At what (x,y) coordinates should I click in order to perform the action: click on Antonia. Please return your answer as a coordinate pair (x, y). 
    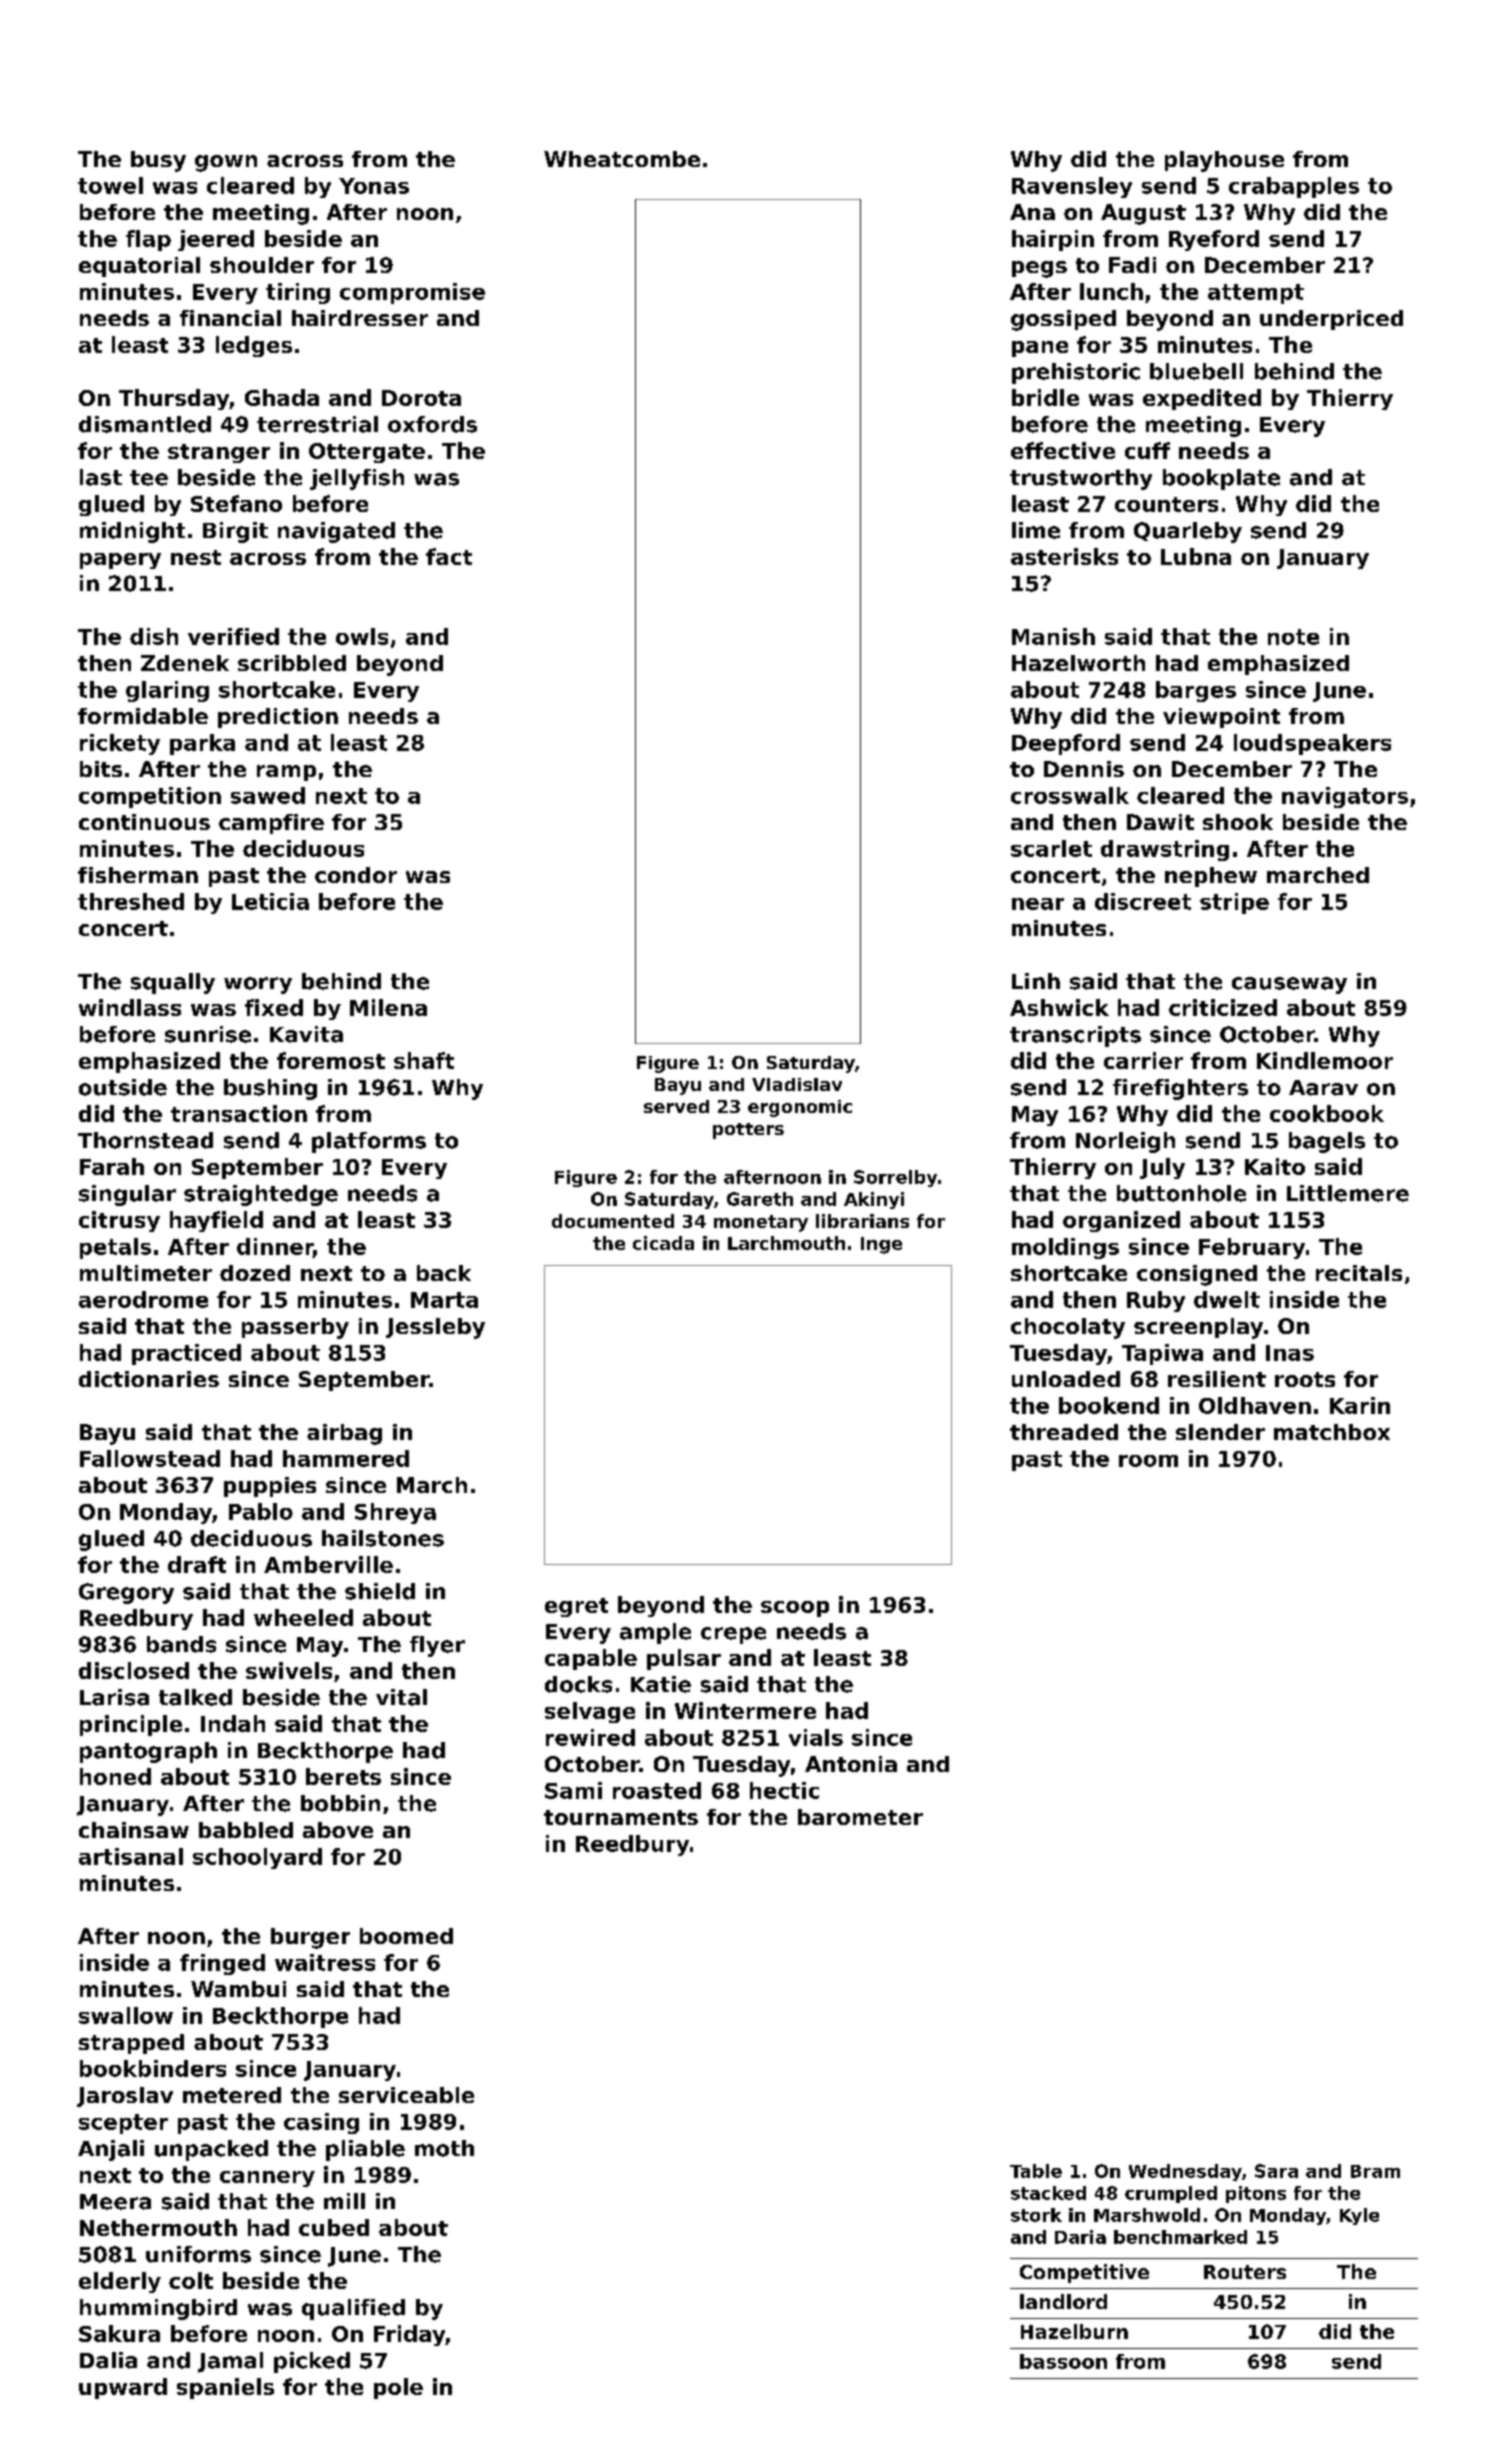
    Looking at the image, I should click on (851, 1764).
